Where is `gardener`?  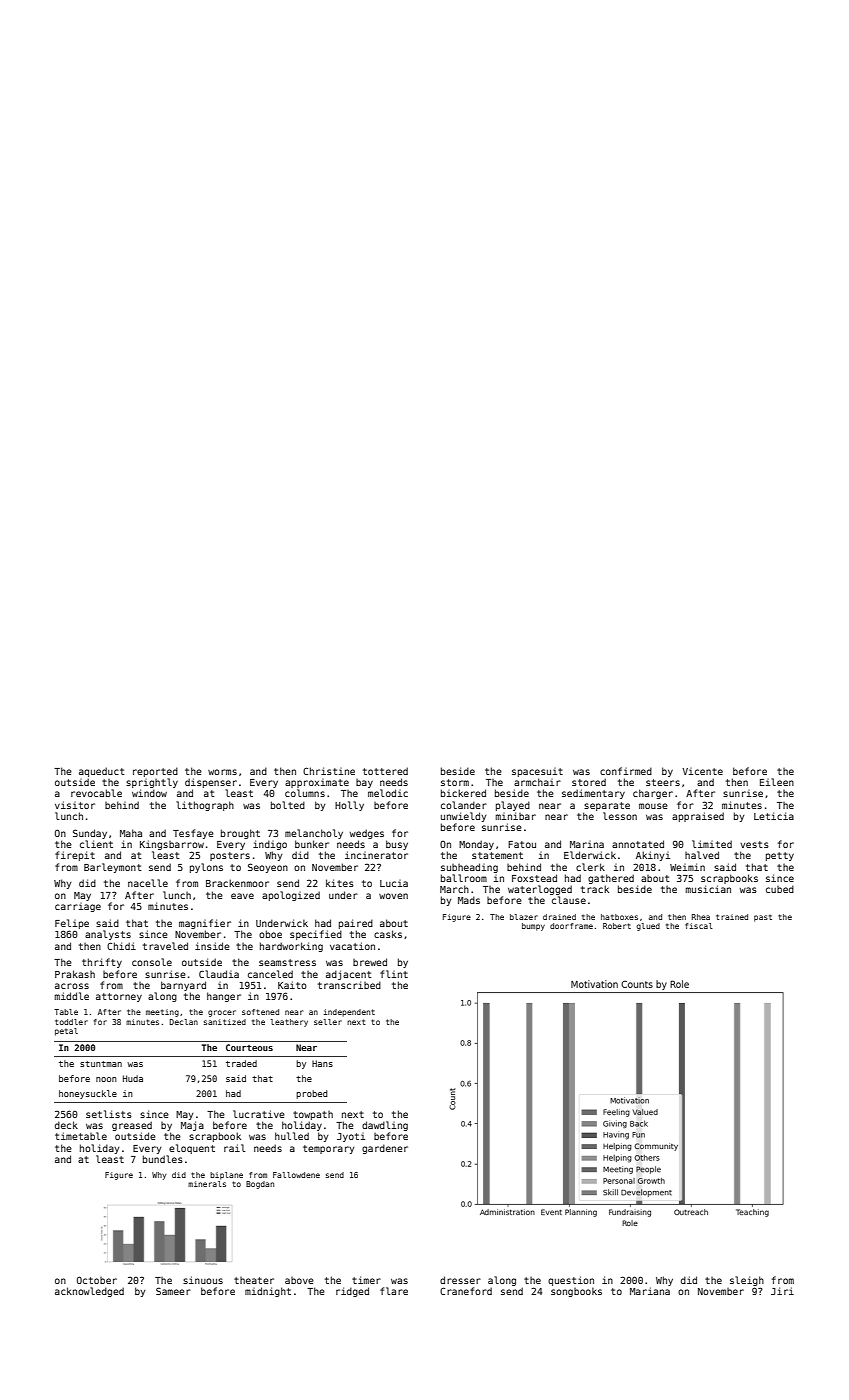
gardener is located at coordinates (385, 1149).
